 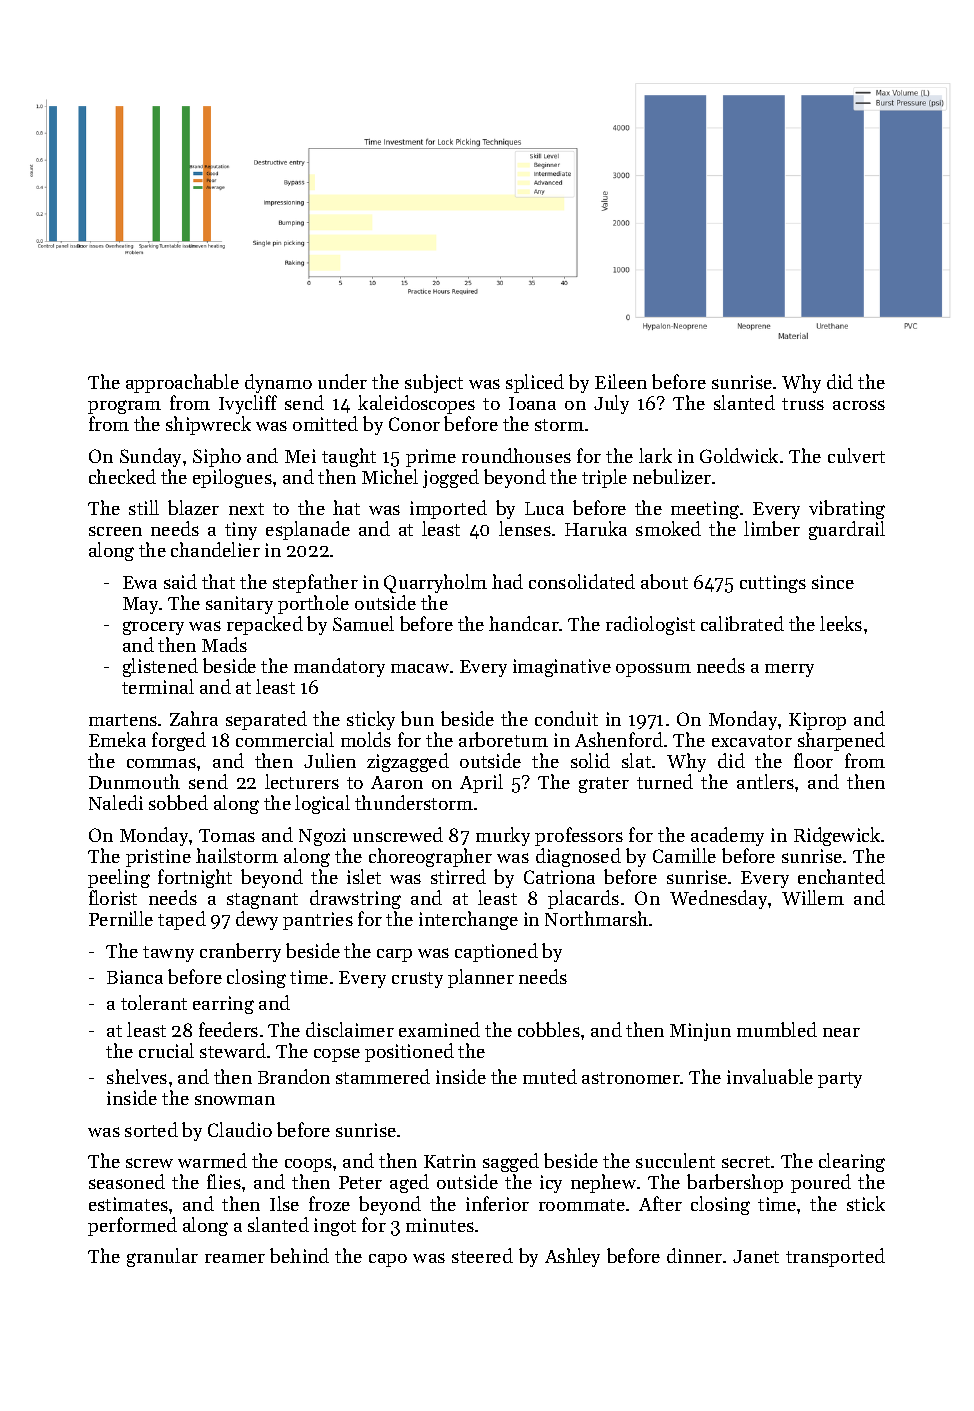 What do you see at coordinates (752, 741) in the page?
I see `excavator` at bounding box center [752, 741].
